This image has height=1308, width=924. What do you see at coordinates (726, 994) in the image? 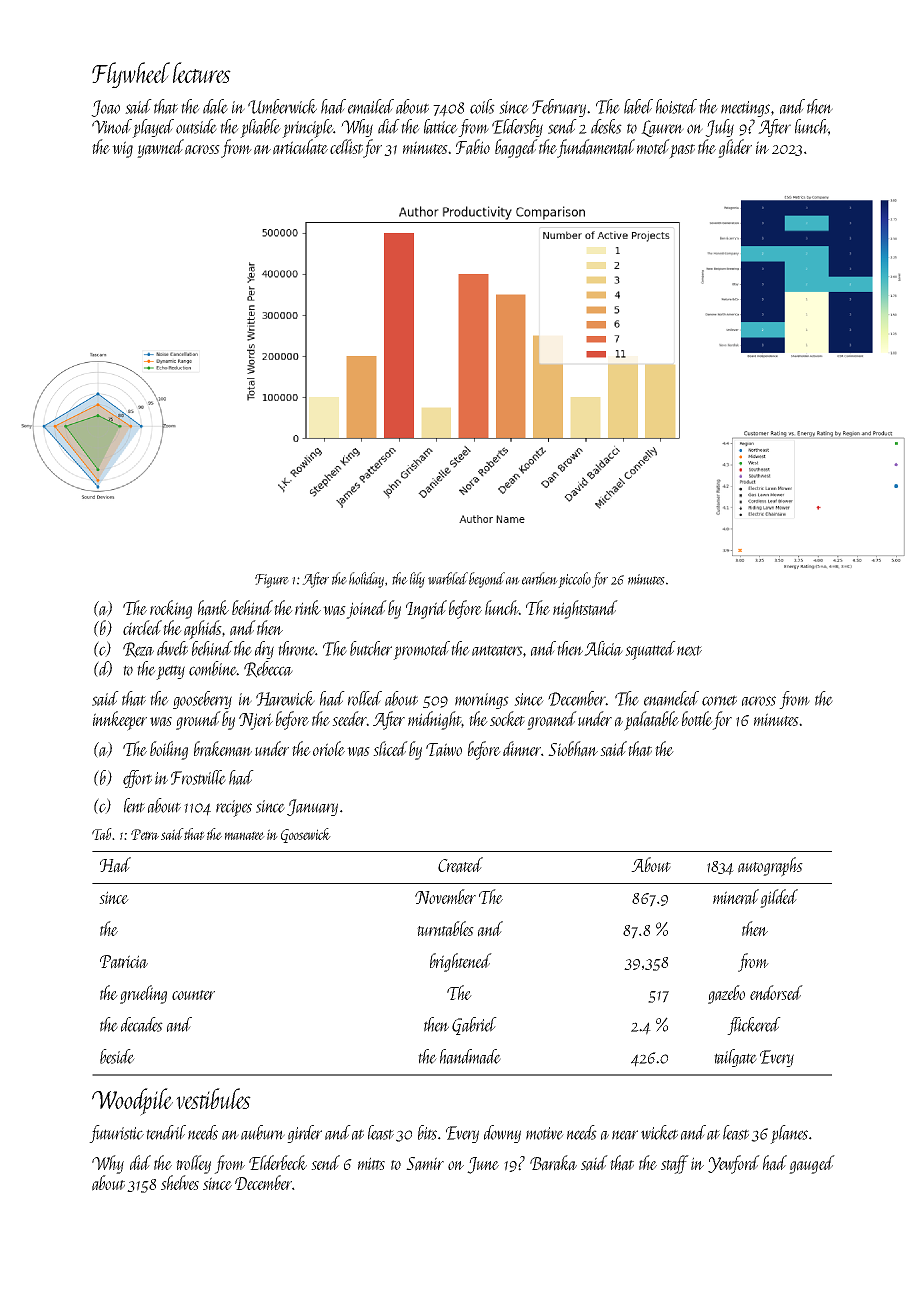
I see `gazebo` at bounding box center [726, 994].
